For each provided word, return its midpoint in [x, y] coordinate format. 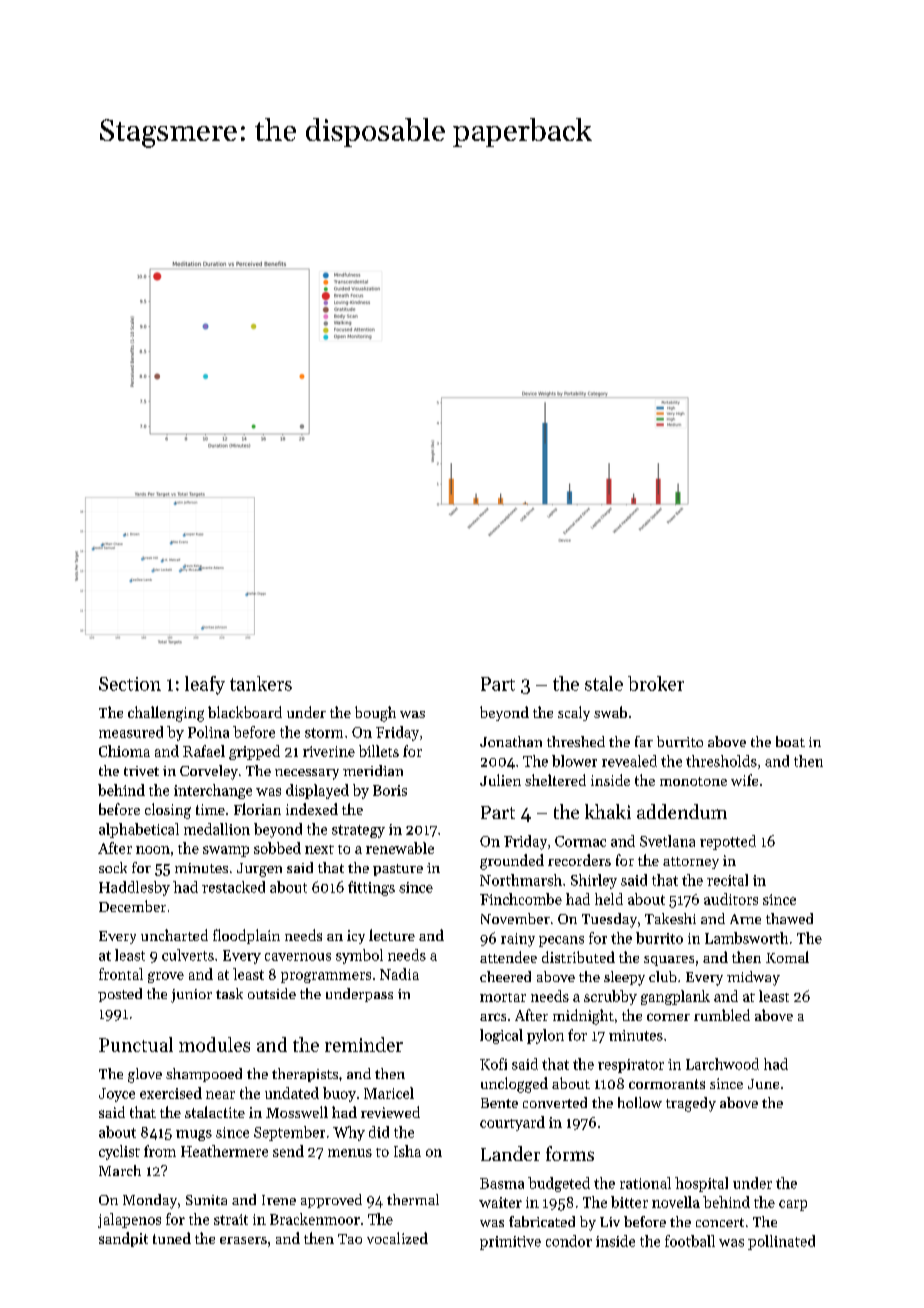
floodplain [246, 936]
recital [727, 880]
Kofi [493, 1064]
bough [375, 714]
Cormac [580, 841]
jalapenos [129, 1220]
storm [324, 733]
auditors [731, 899]
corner [668, 1017]
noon [153, 850]
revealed [629, 761]
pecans [561, 941]
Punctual [136, 1044]
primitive [510, 1243]
